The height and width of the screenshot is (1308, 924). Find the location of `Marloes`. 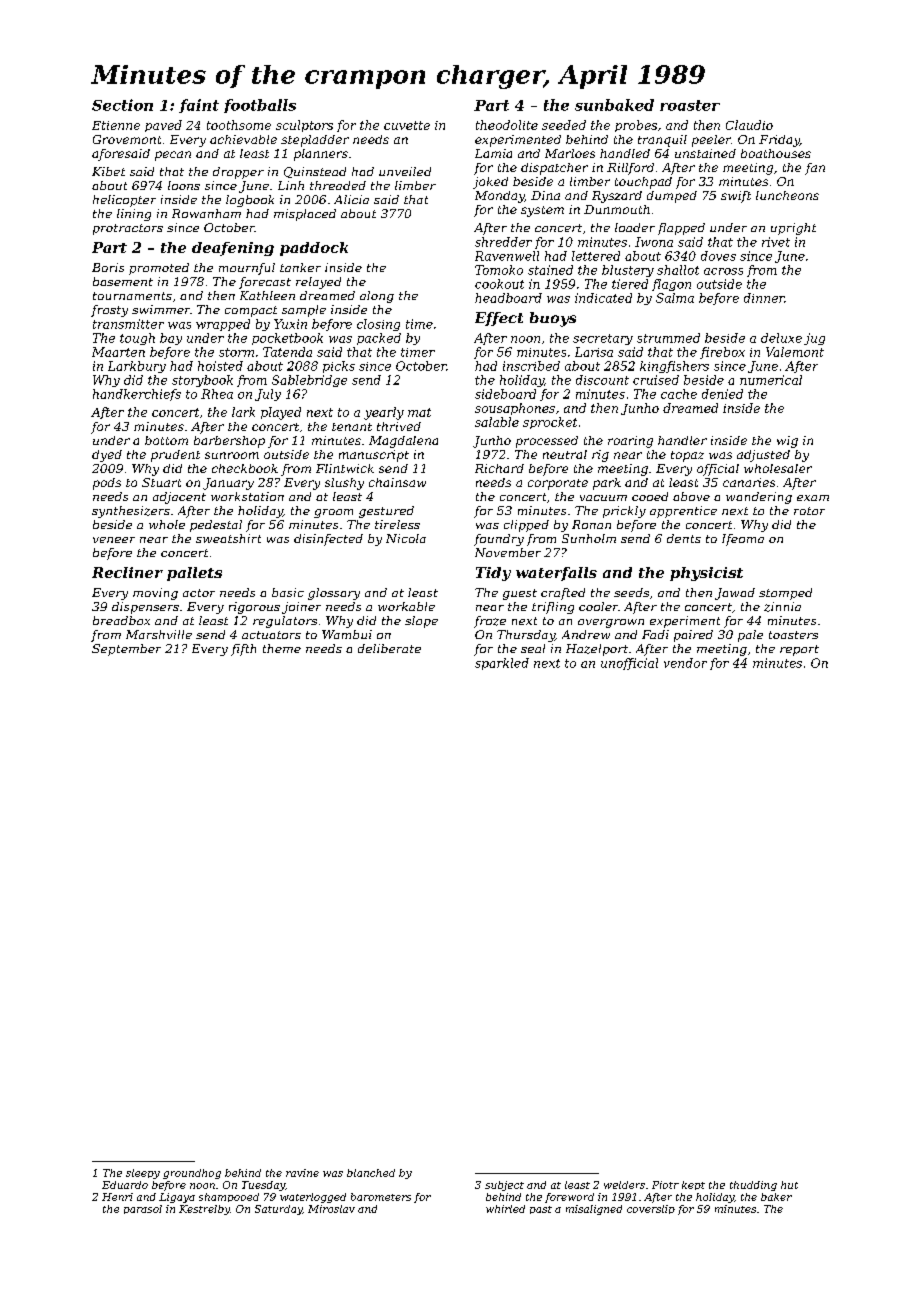

Marloes is located at coordinates (570, 153).
